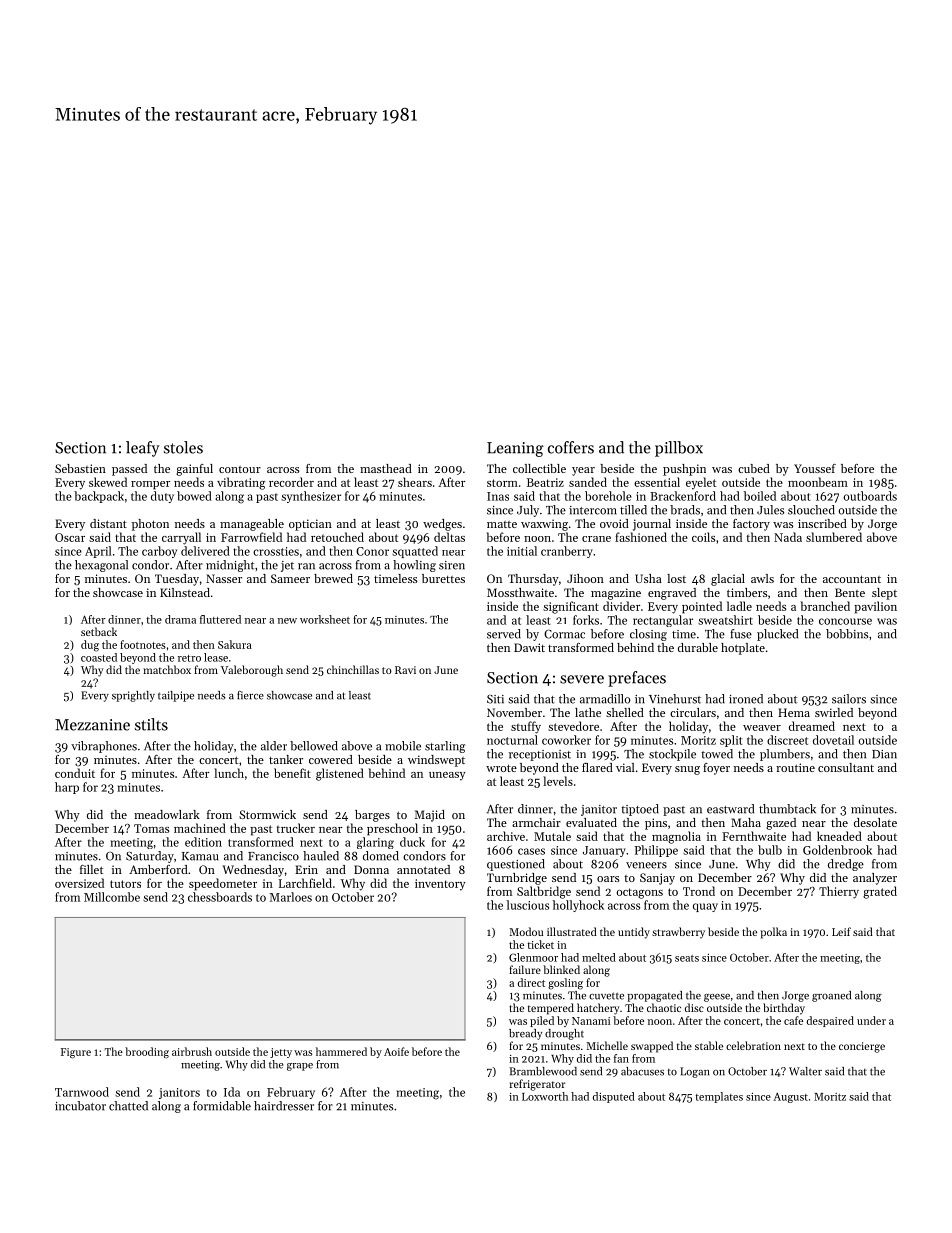  Describe the element at coordinates (498, 496) in the screenshot. I see `Inas` at that location.
